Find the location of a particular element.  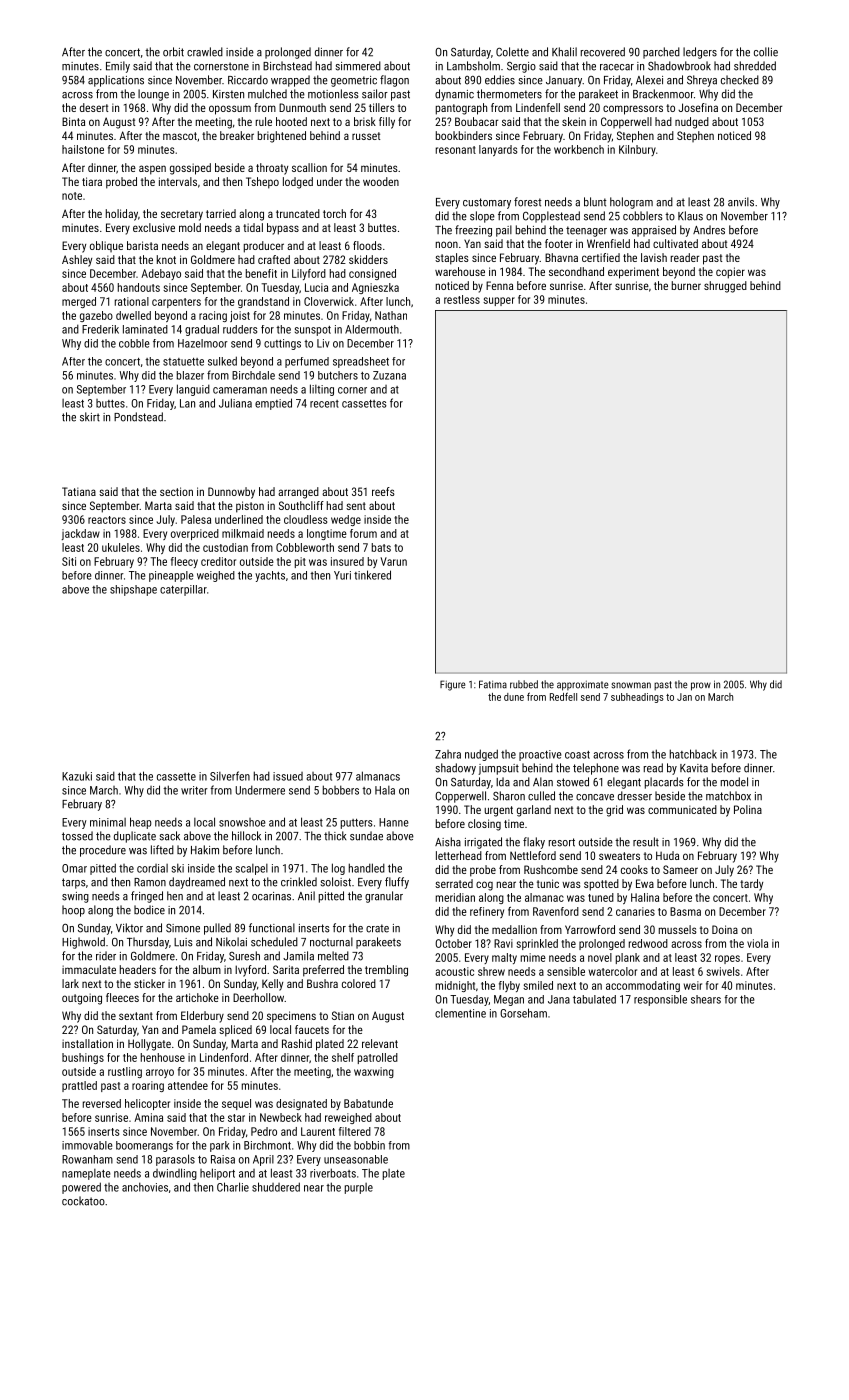

boomerangs is located at coordinates (144, 1146).
